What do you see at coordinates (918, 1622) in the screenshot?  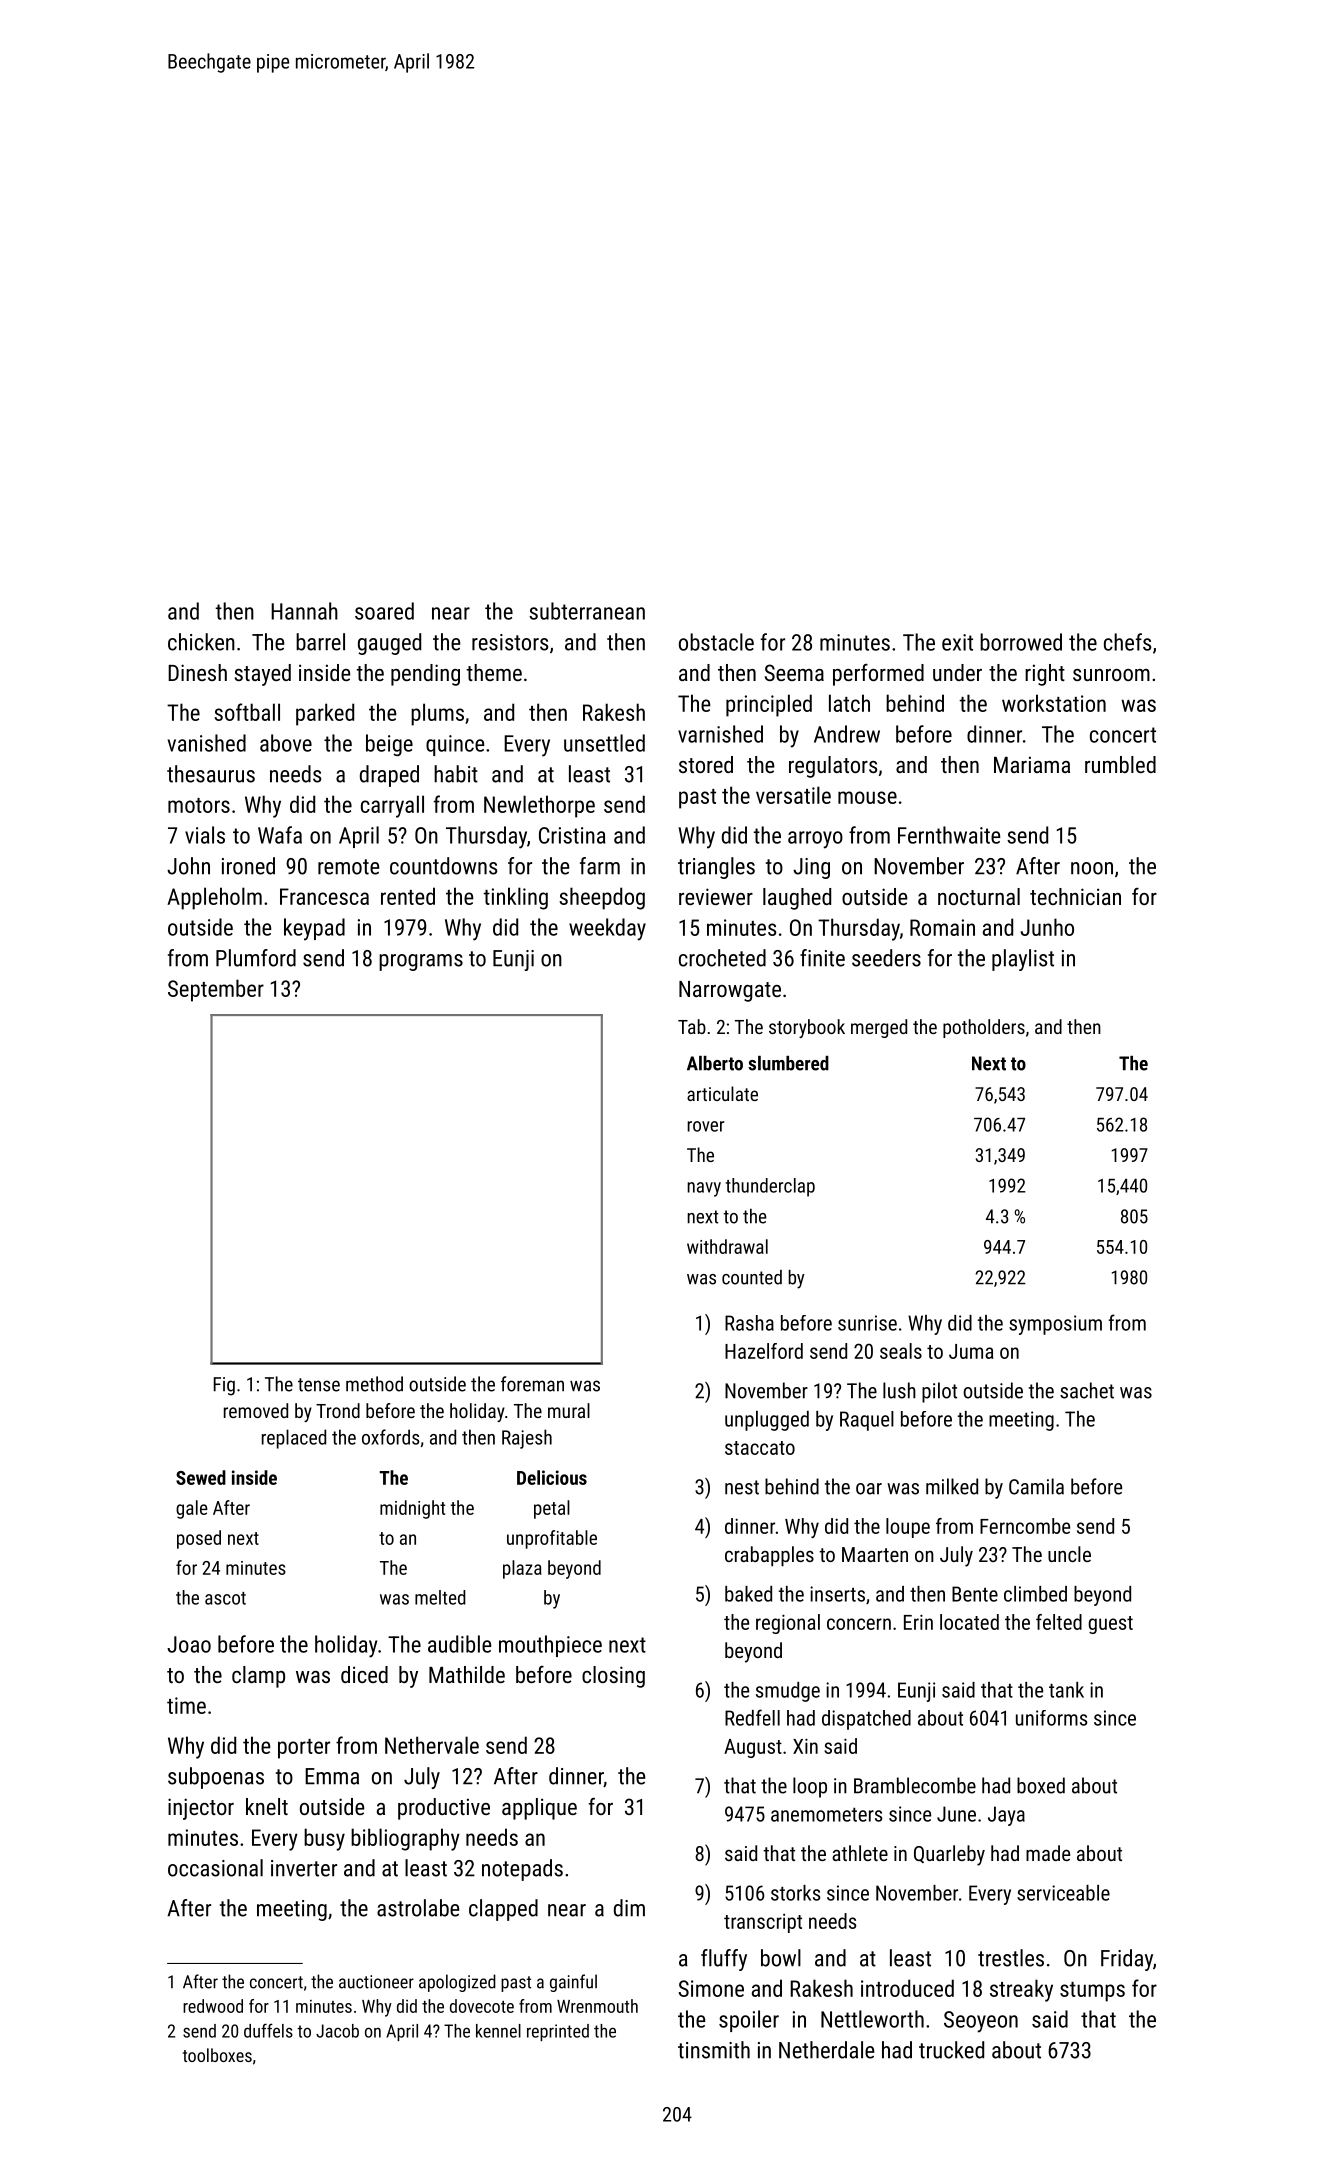 I see `Erin` at bounding box center [918, 1622].
